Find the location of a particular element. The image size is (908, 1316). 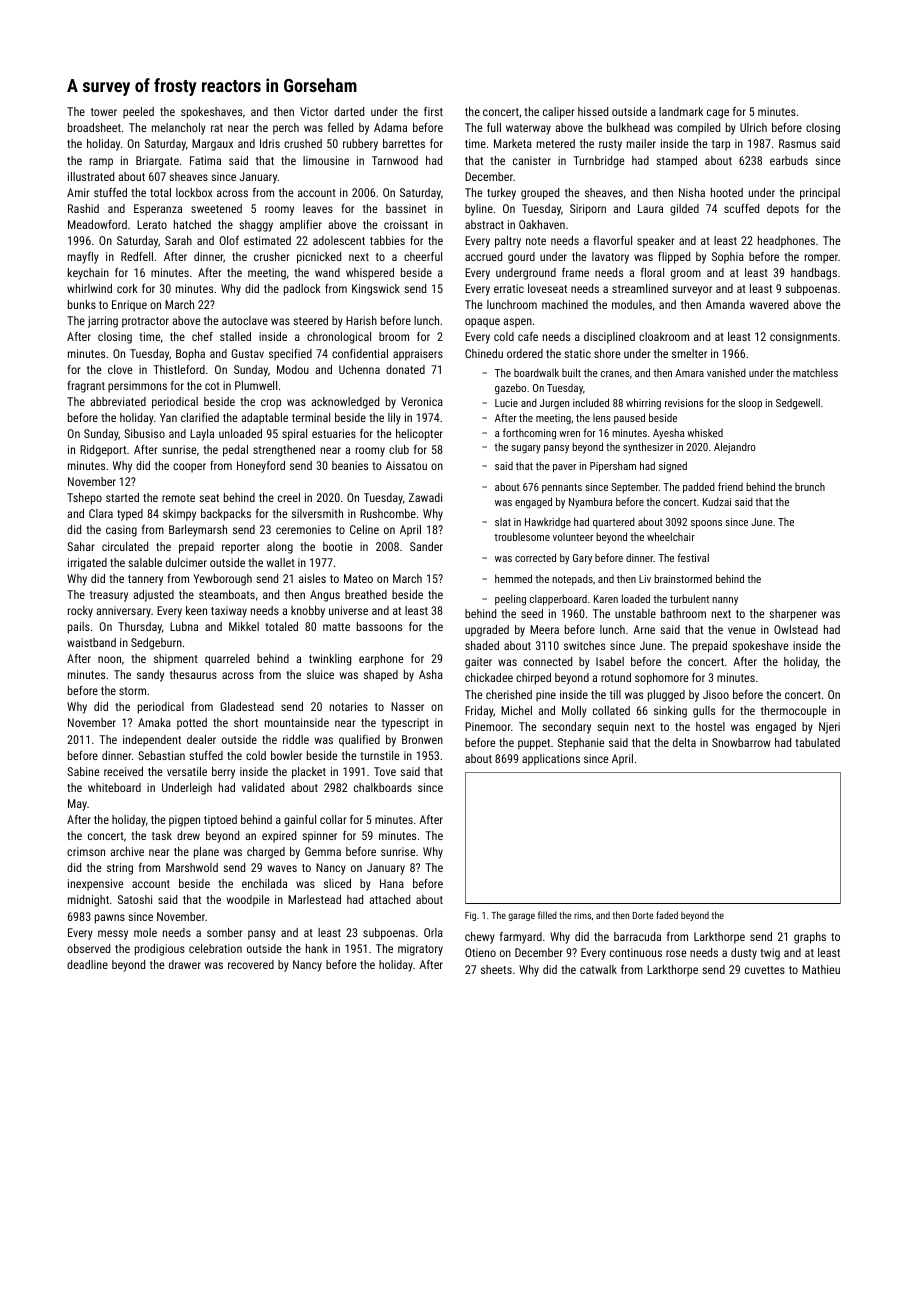

Gladestead is located at coordinates (247, 706).
